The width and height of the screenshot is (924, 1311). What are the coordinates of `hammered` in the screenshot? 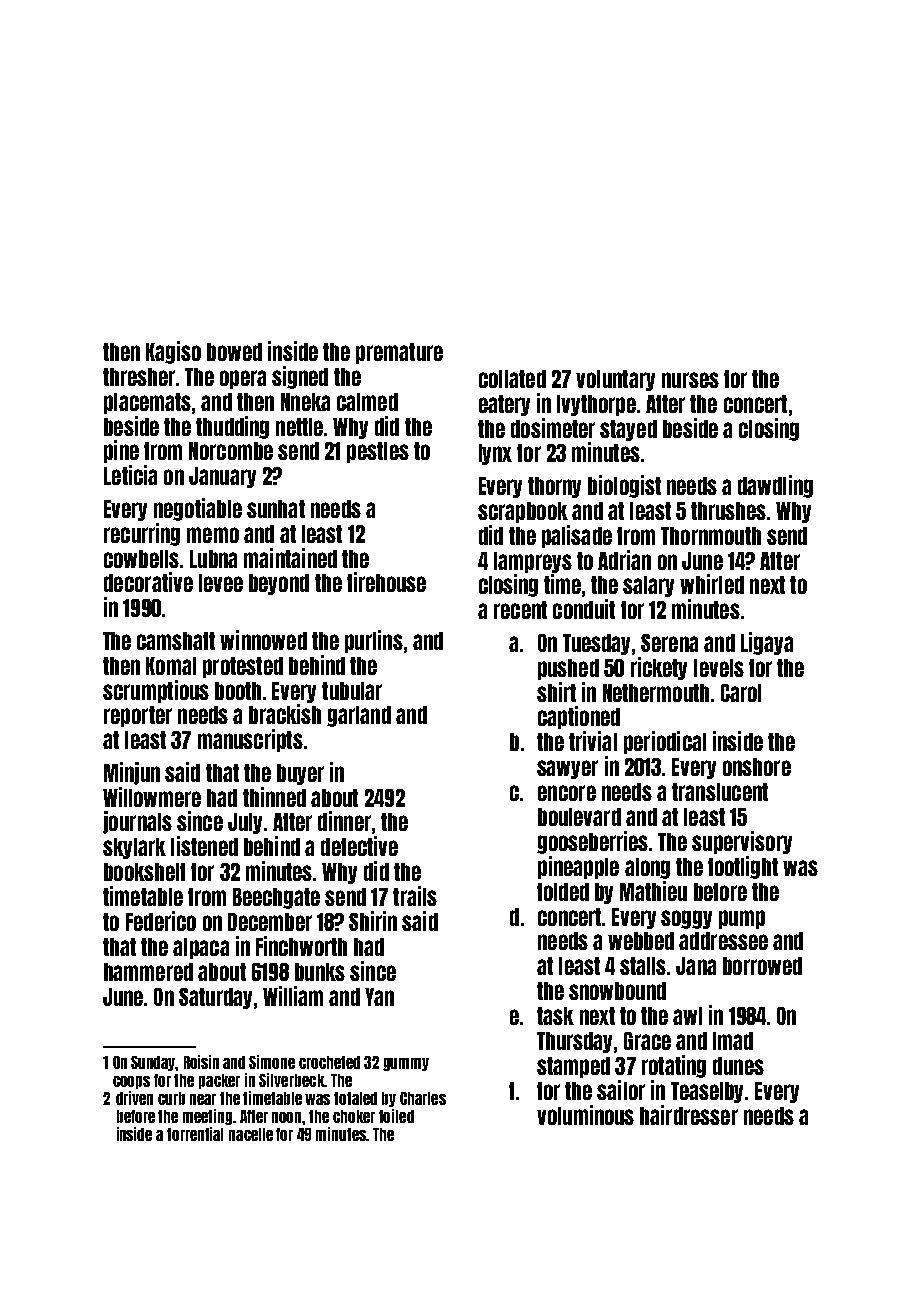 It's located at (148, 972).
